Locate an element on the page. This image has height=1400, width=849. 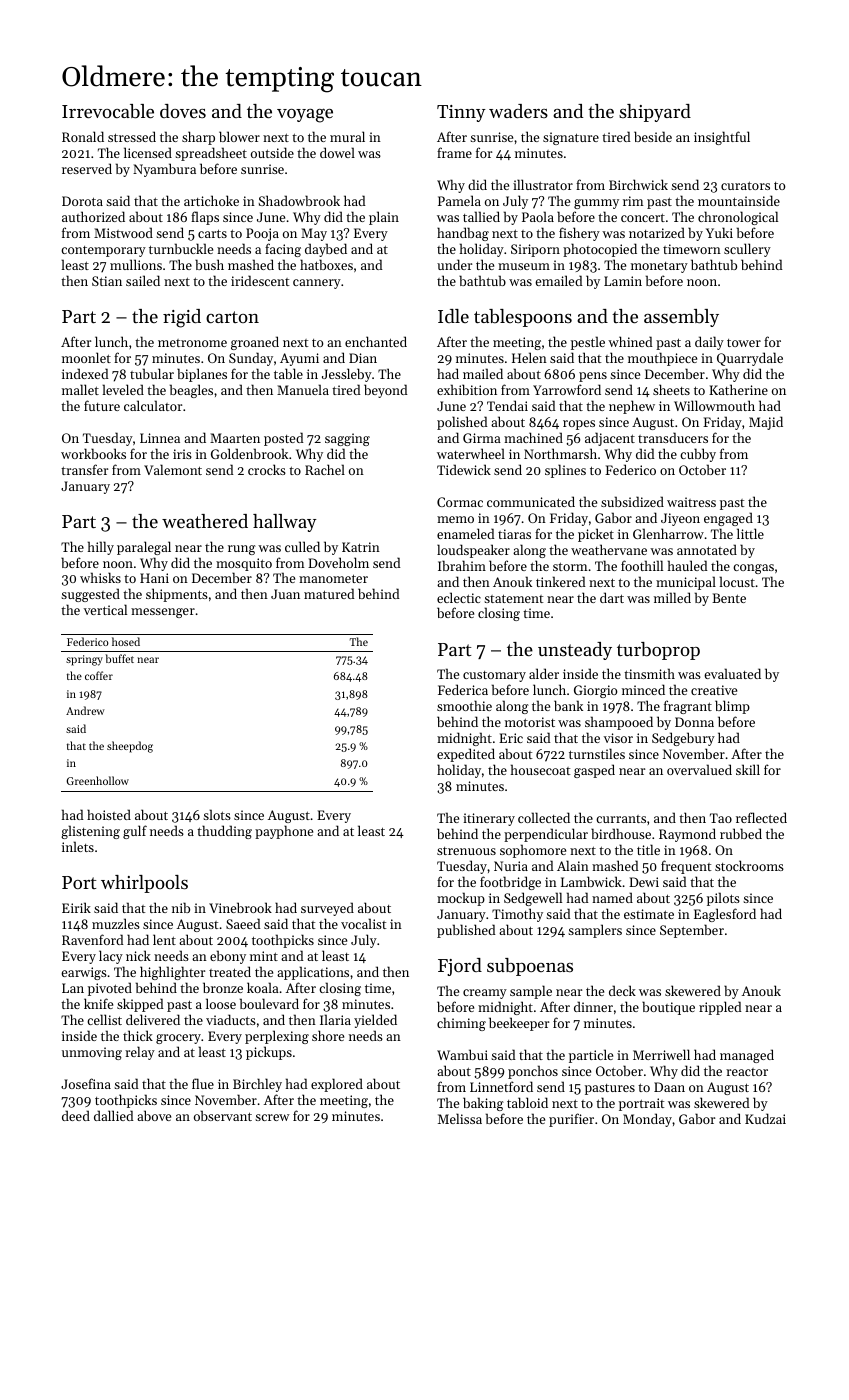
scullery is located at coordinates (747, 250).
